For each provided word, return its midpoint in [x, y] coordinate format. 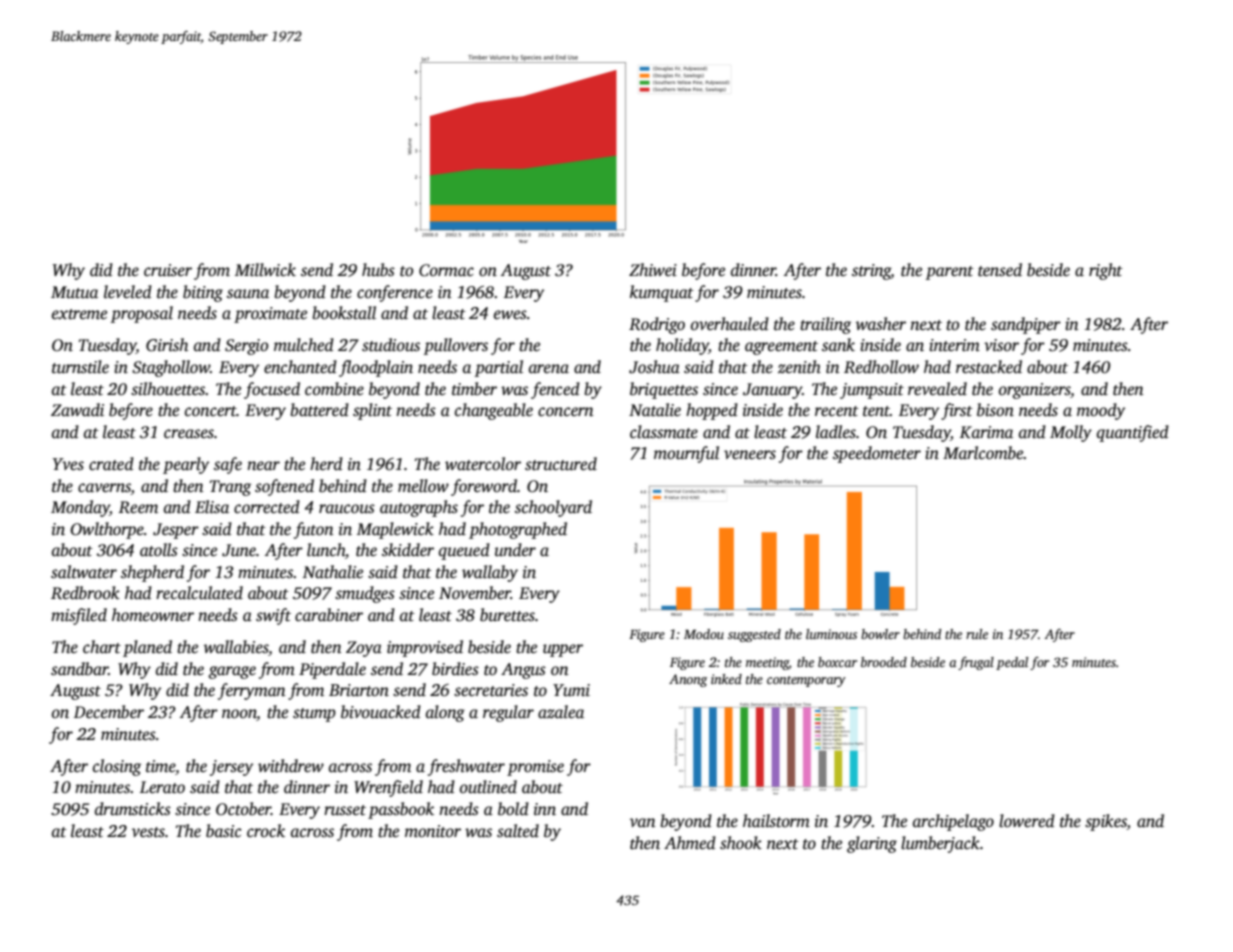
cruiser [168, 270]
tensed [1000, 270]
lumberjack [940, 844]
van [643, 822]
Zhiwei [653, 269]
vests [148, 832]
